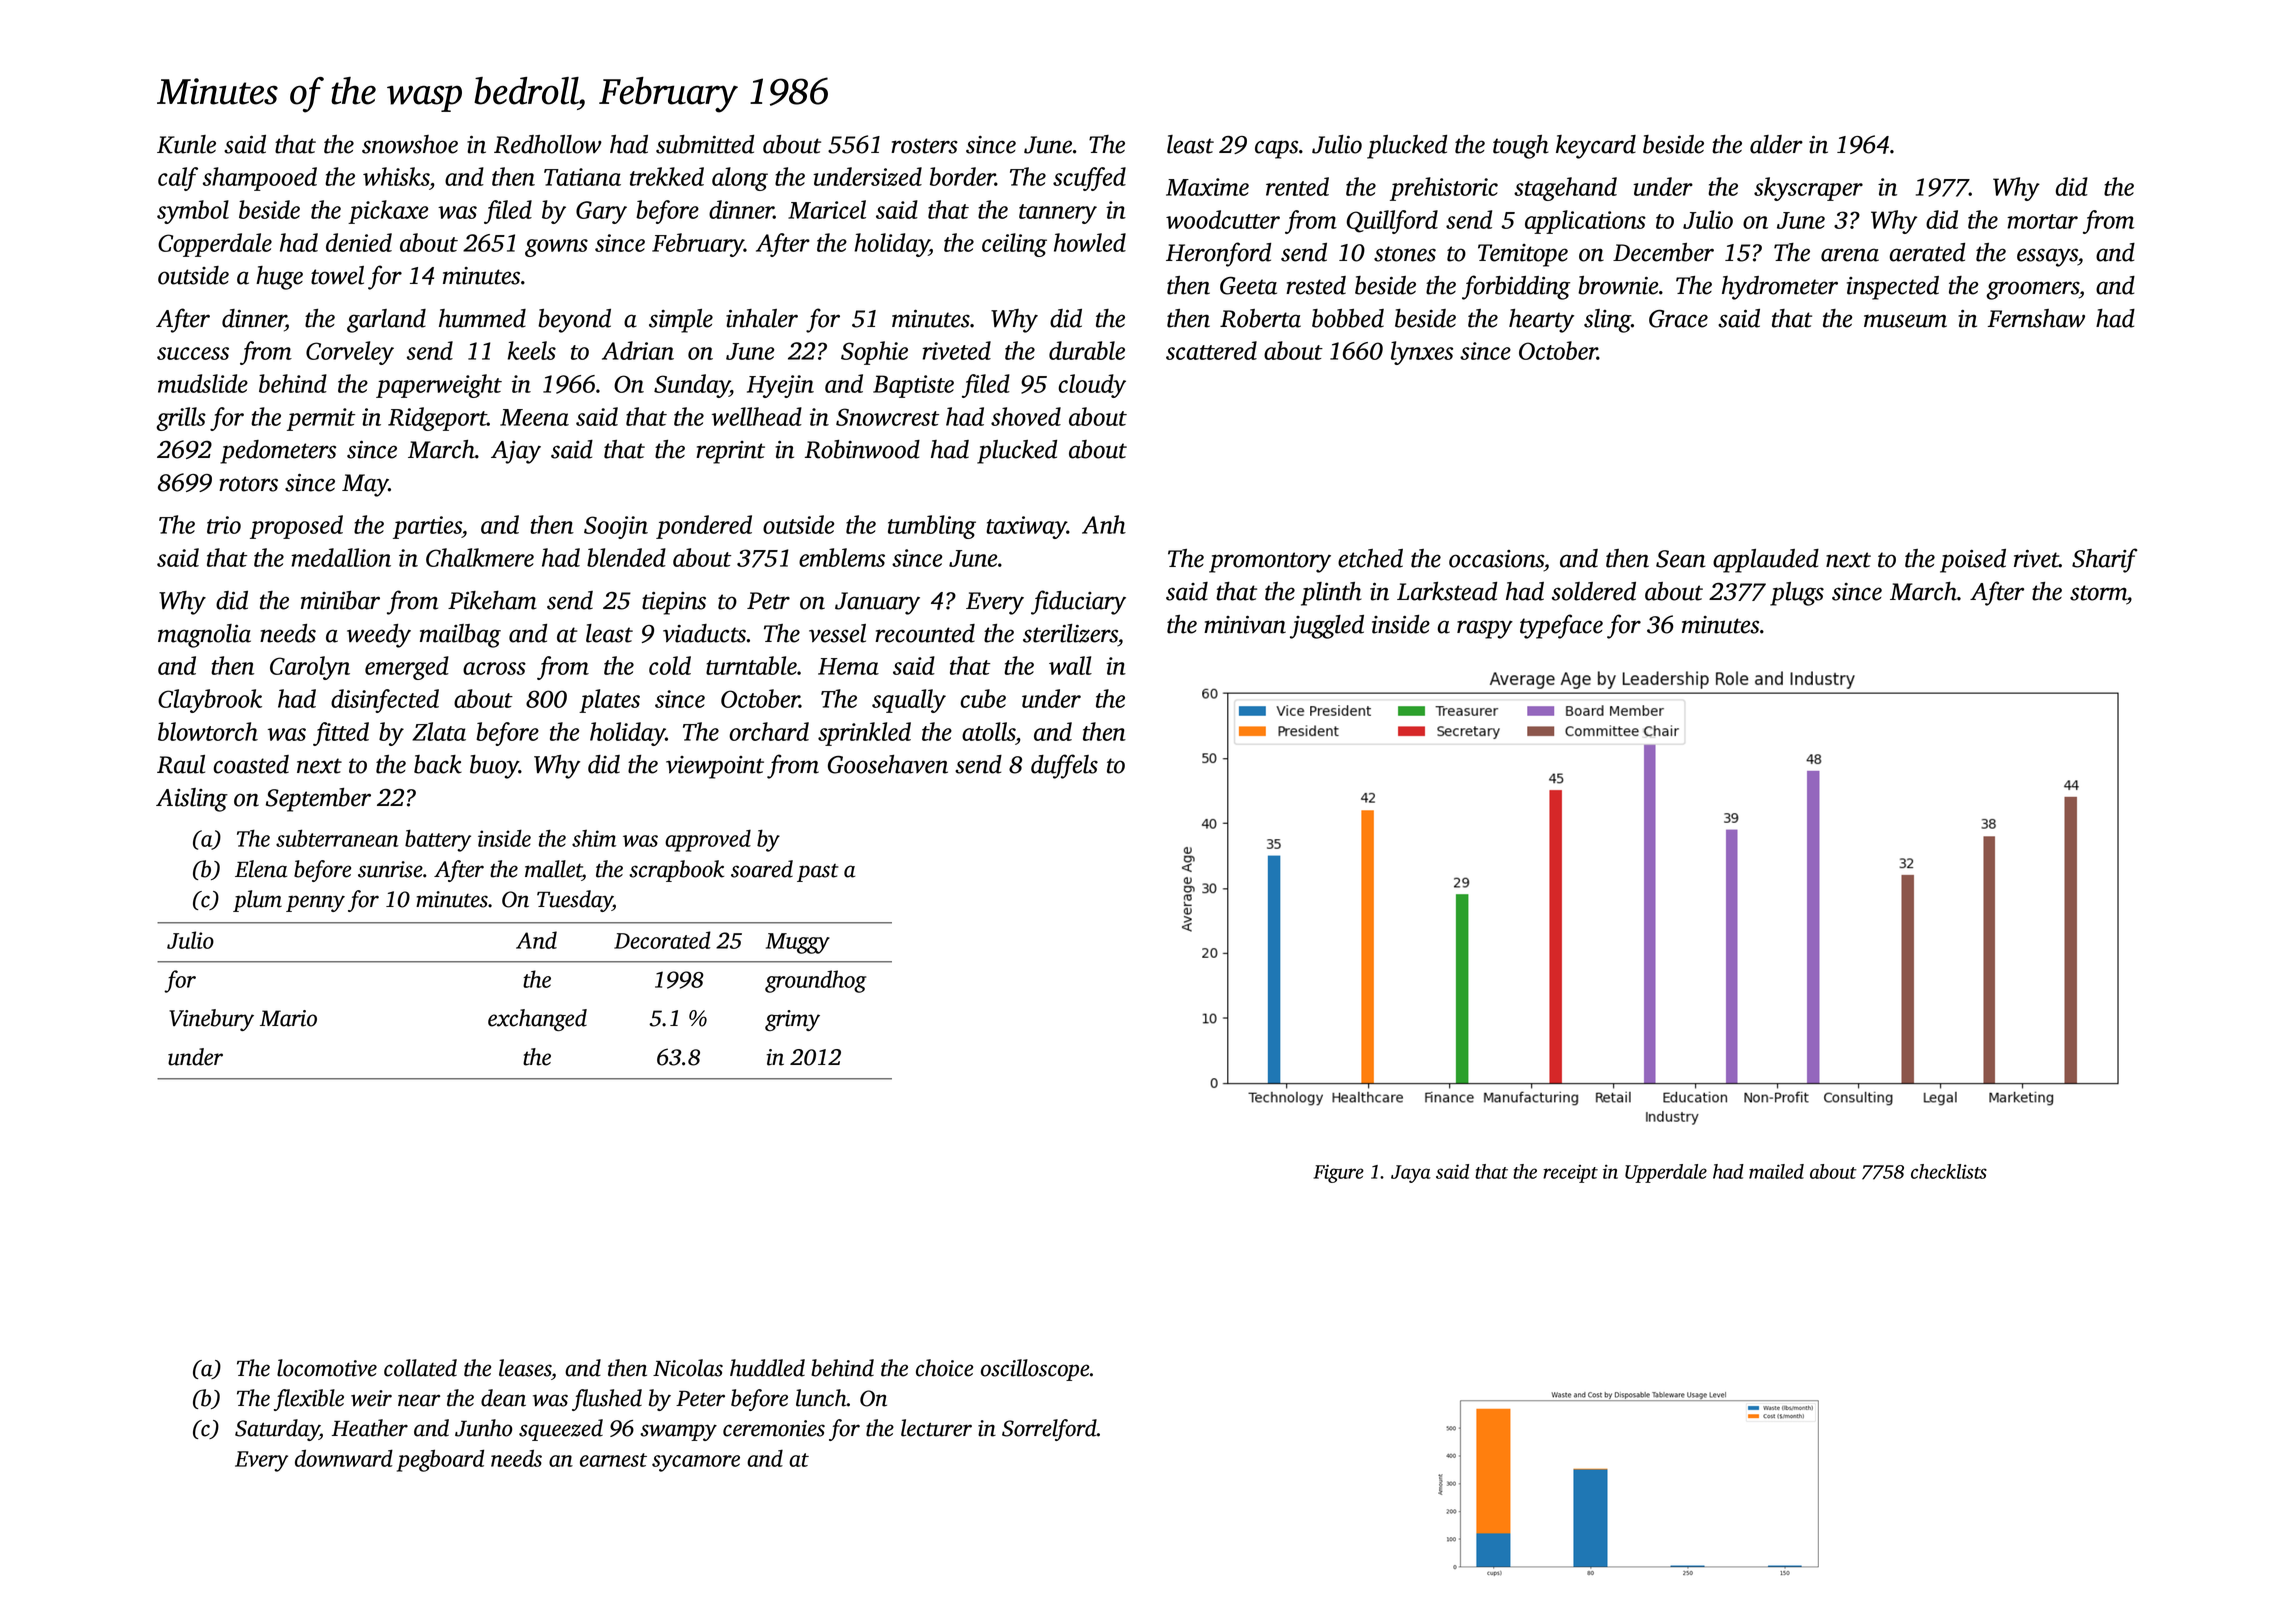 The image size is (2292, 1620). Describe the element at coordinates (798, 943) in the screenshot. I see `Muggy` at that location.
